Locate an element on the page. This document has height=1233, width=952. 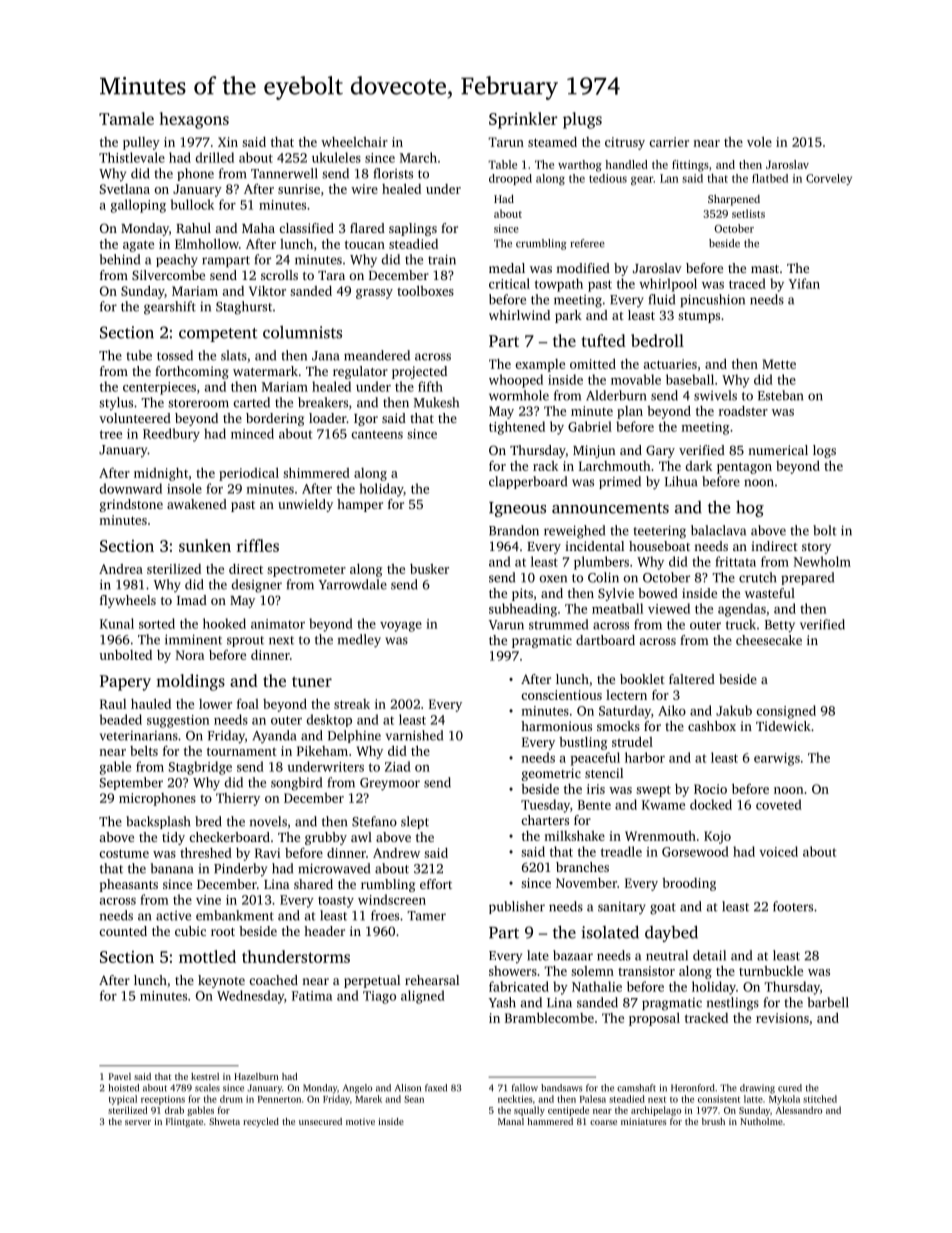
carrier is located at coordinates (669, 142).
